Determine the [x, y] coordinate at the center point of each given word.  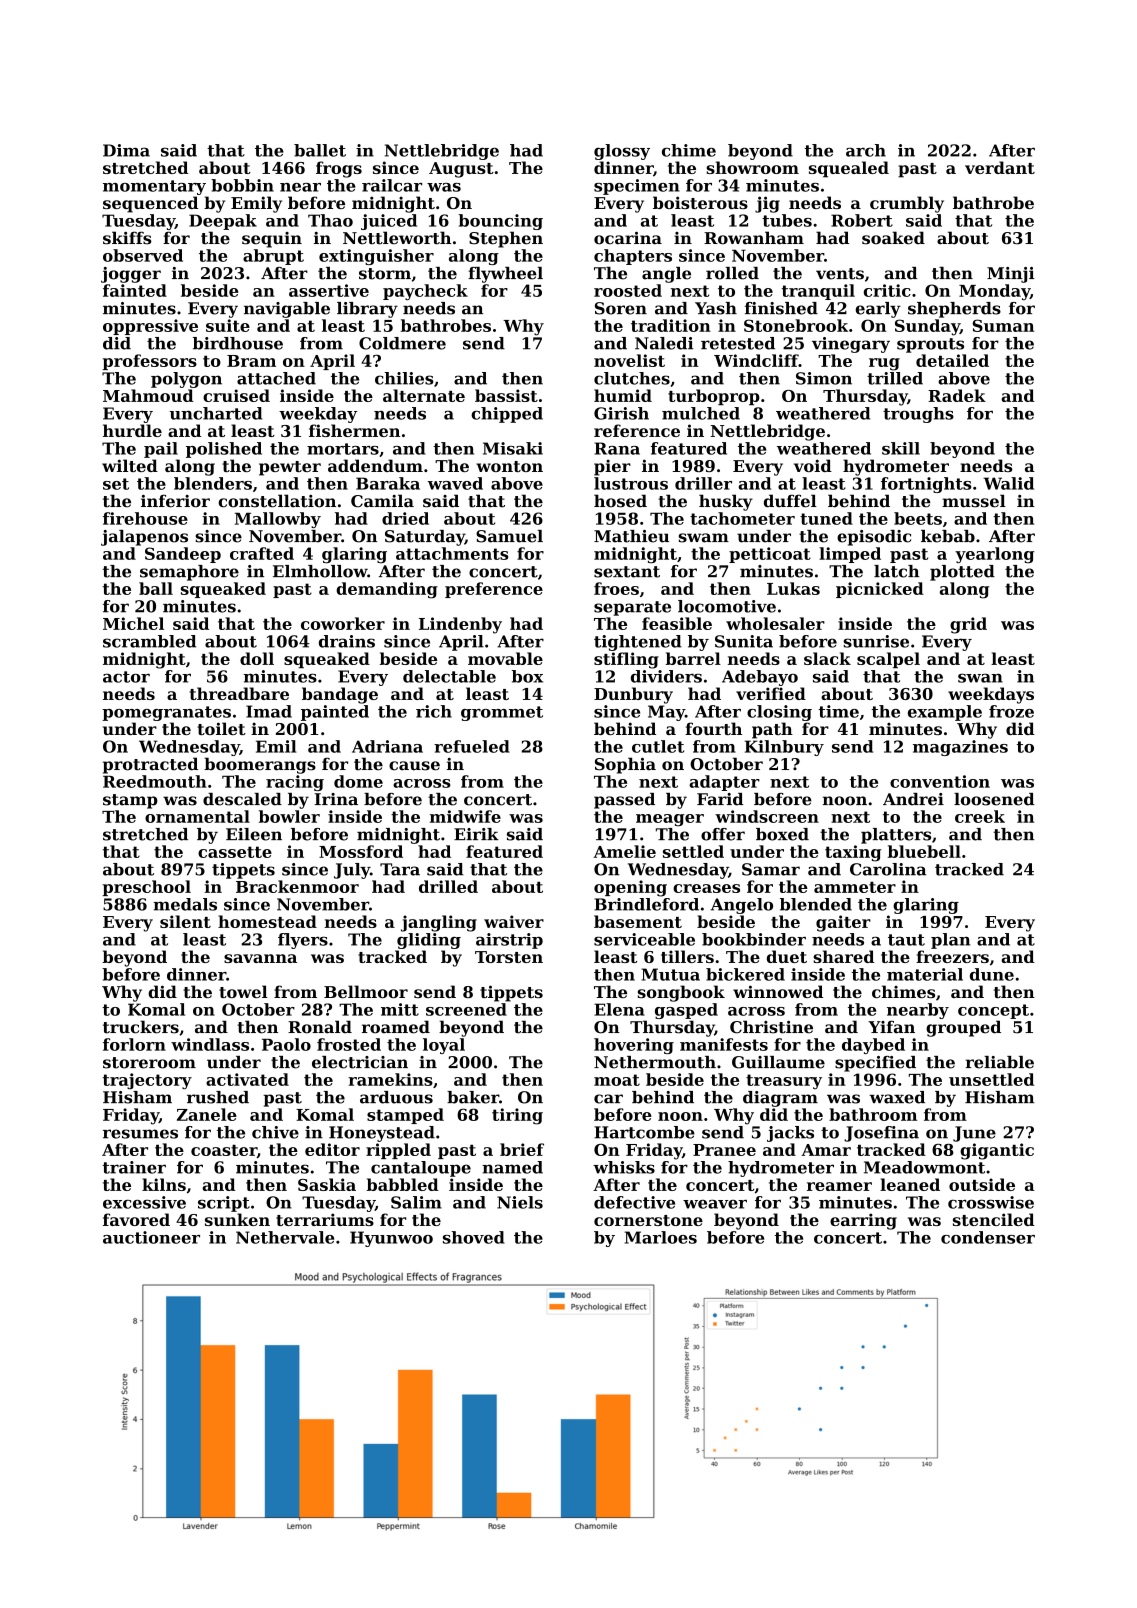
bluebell [924, 851]
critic [887, 290]
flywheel [505, 275]
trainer [134, 1167]
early [878, 310]
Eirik [476, 834]
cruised [236, 395]
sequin [272, 240]
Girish [621, 413]
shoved [474, 1237]
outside [982, 1184]
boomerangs [260, 765]
